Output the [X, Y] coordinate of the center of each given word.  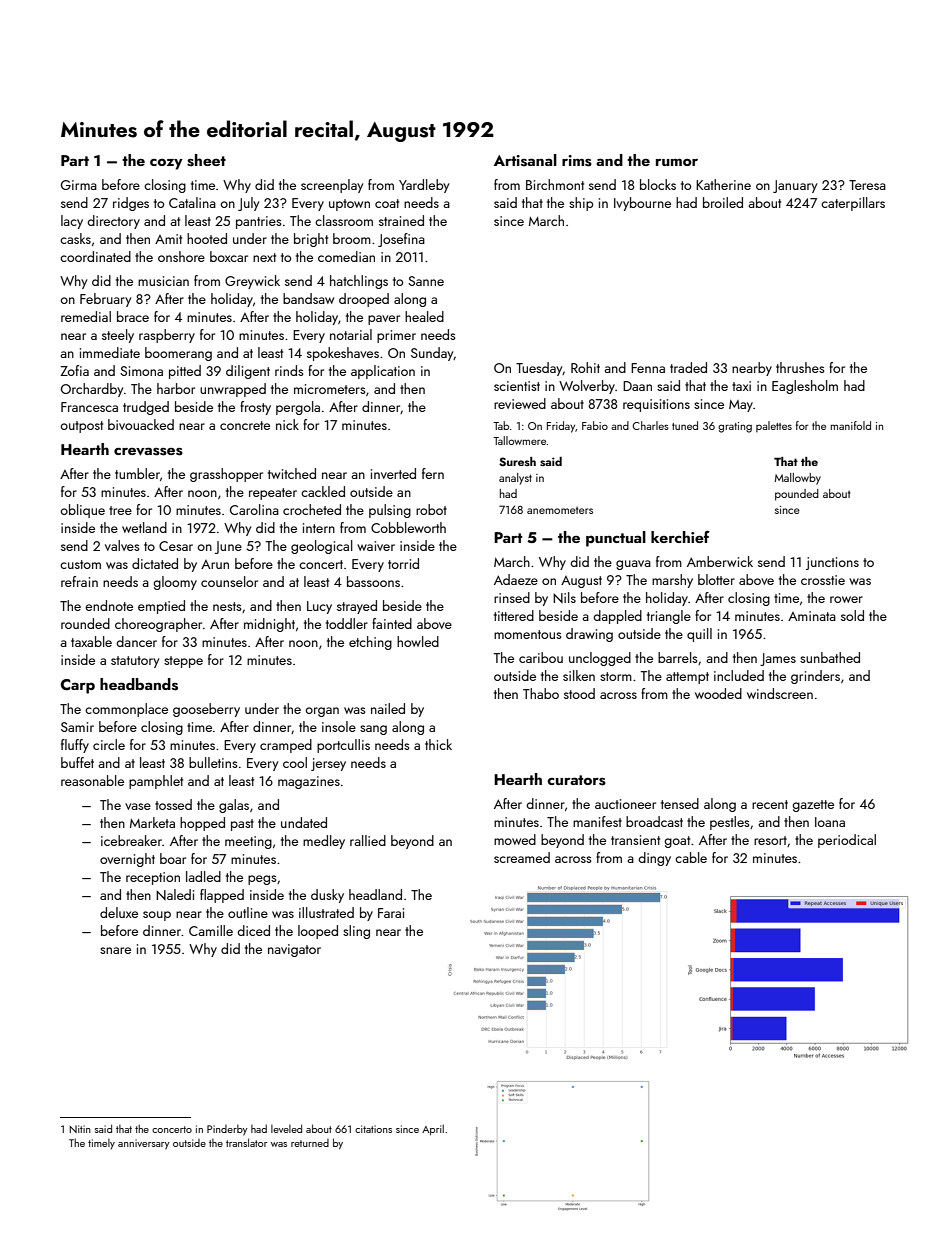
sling [356, 932]
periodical [847, 841]
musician [163, 281]
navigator [294, 950]
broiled [723, 202]
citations [373, 1129]
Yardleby [424, 186]
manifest [597, 821]
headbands [139, 684]
